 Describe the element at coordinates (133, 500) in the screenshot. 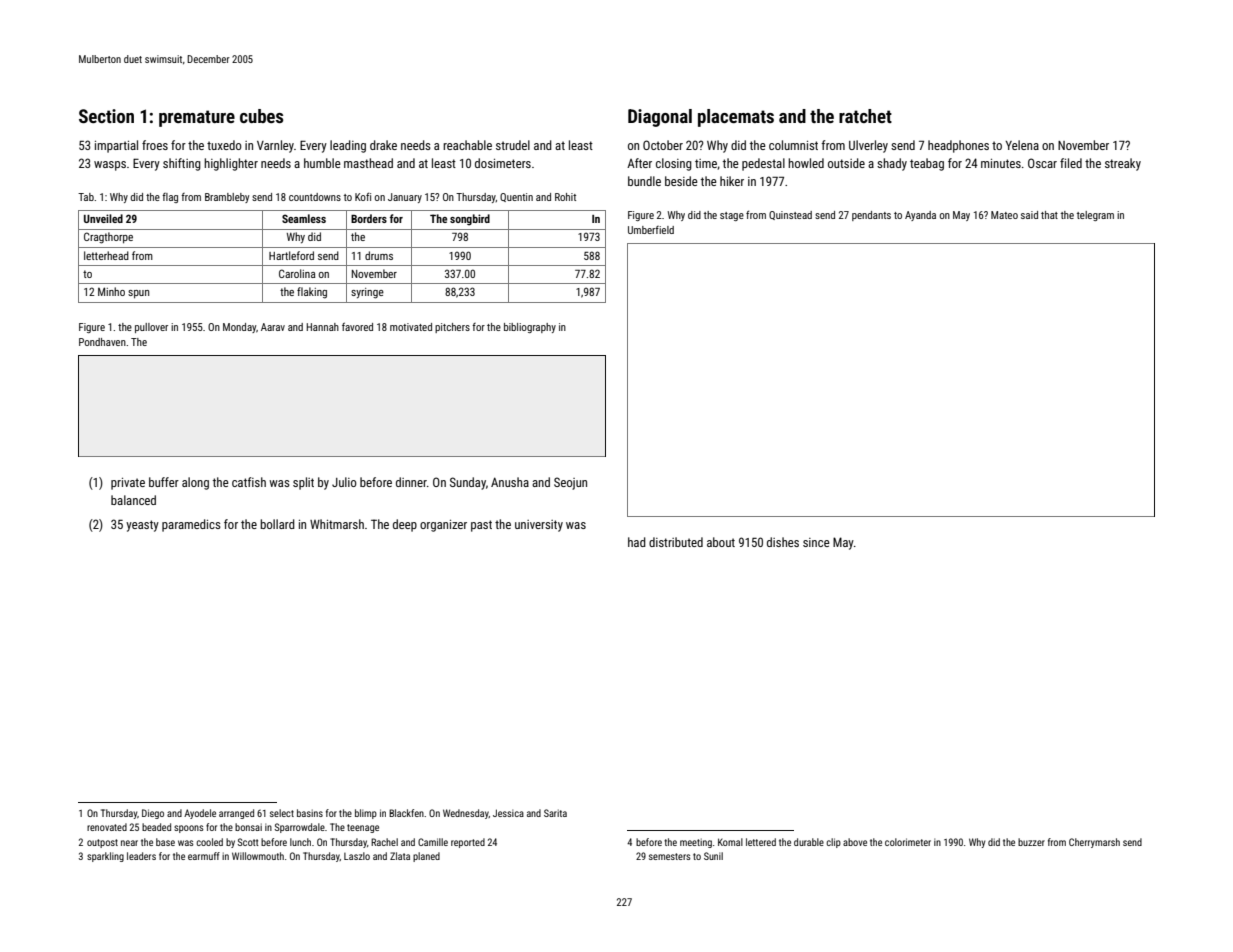

I see `balanced` at that location.
